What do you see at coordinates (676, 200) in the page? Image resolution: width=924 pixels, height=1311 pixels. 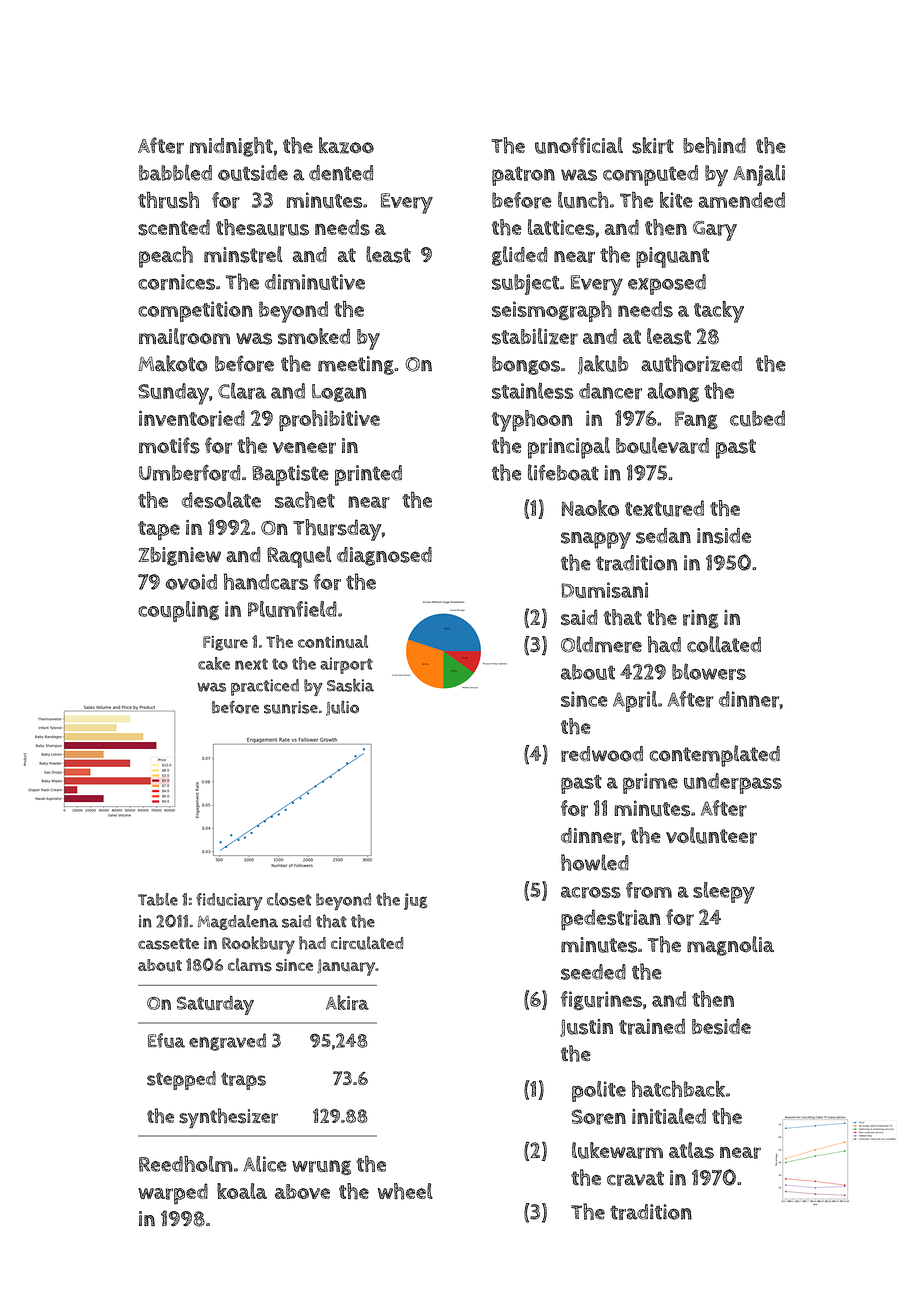 I see `kite` at bounding box center [676, 200].
